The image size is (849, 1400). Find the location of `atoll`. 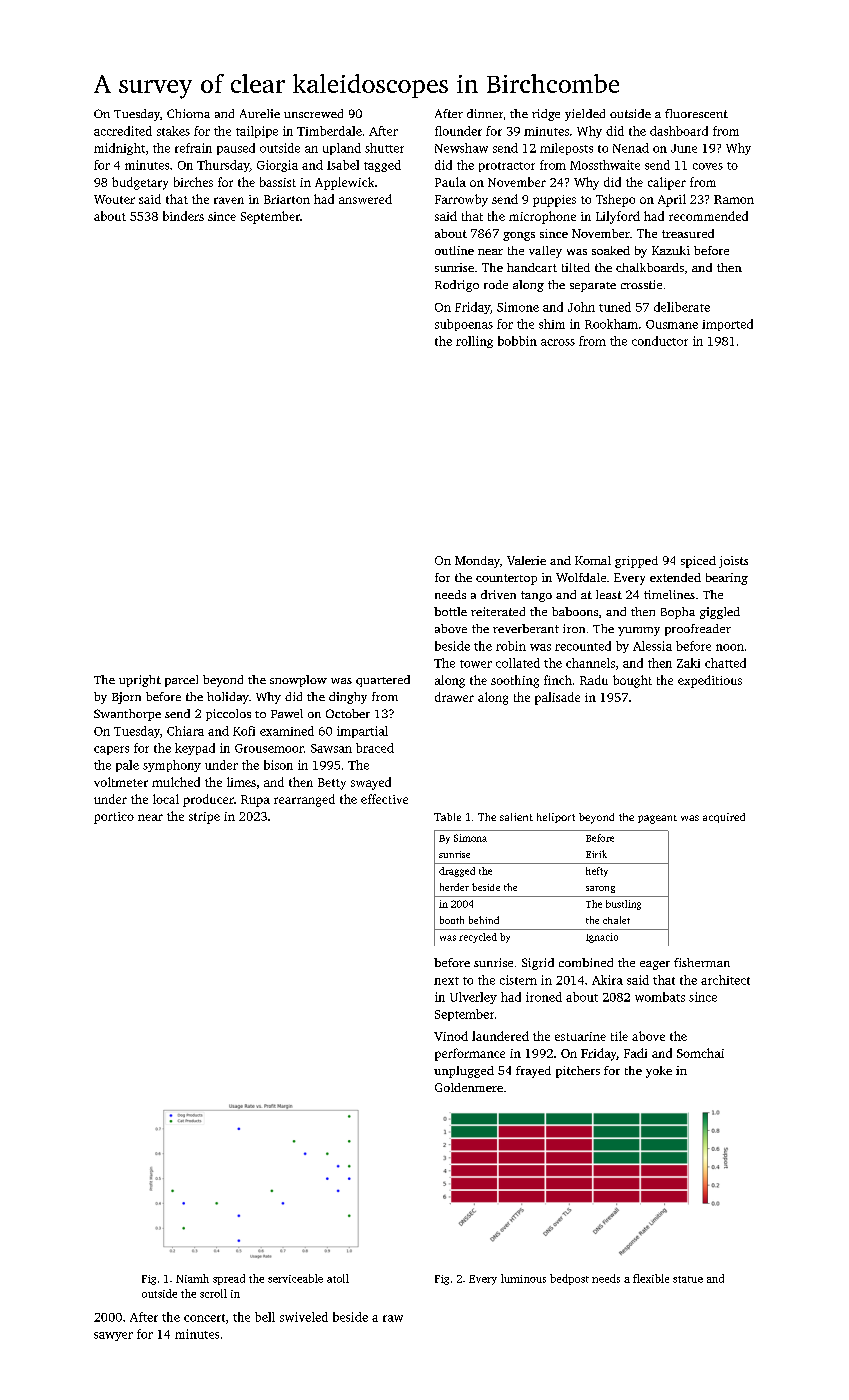

atoll is located at coordinates (338, 1278).
